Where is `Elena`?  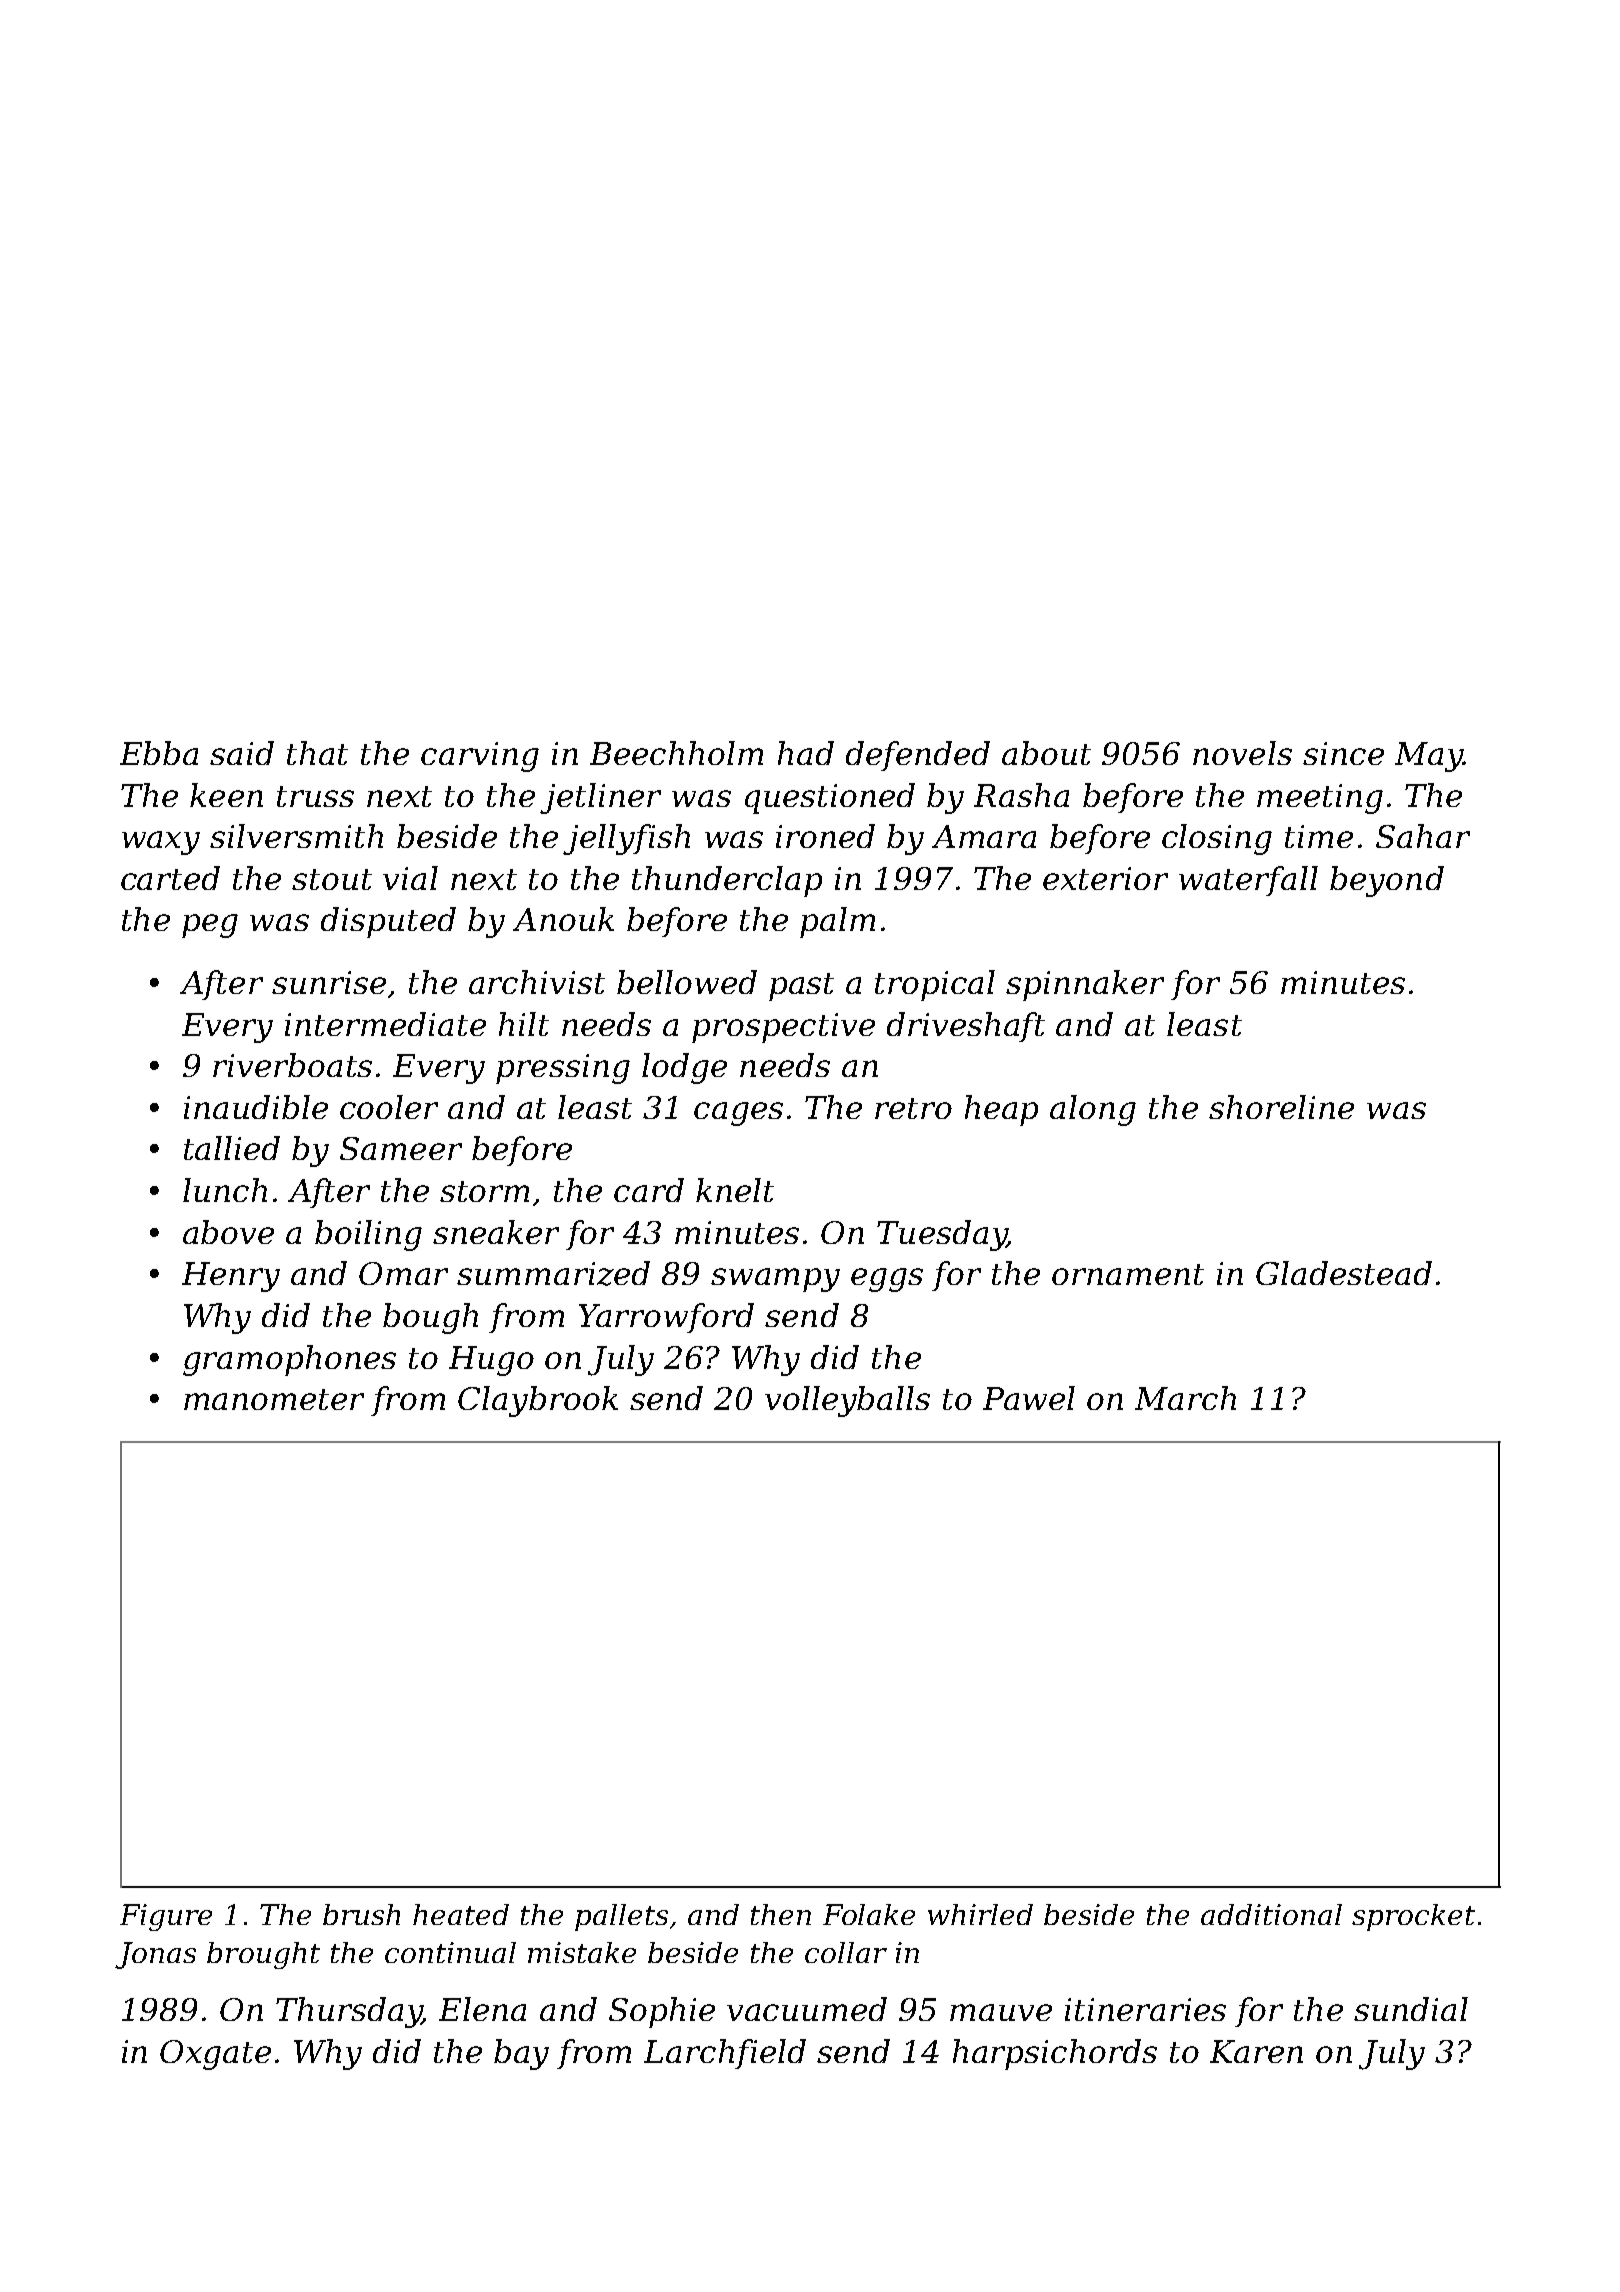
Elena is located at coordinates (482, 2009).
